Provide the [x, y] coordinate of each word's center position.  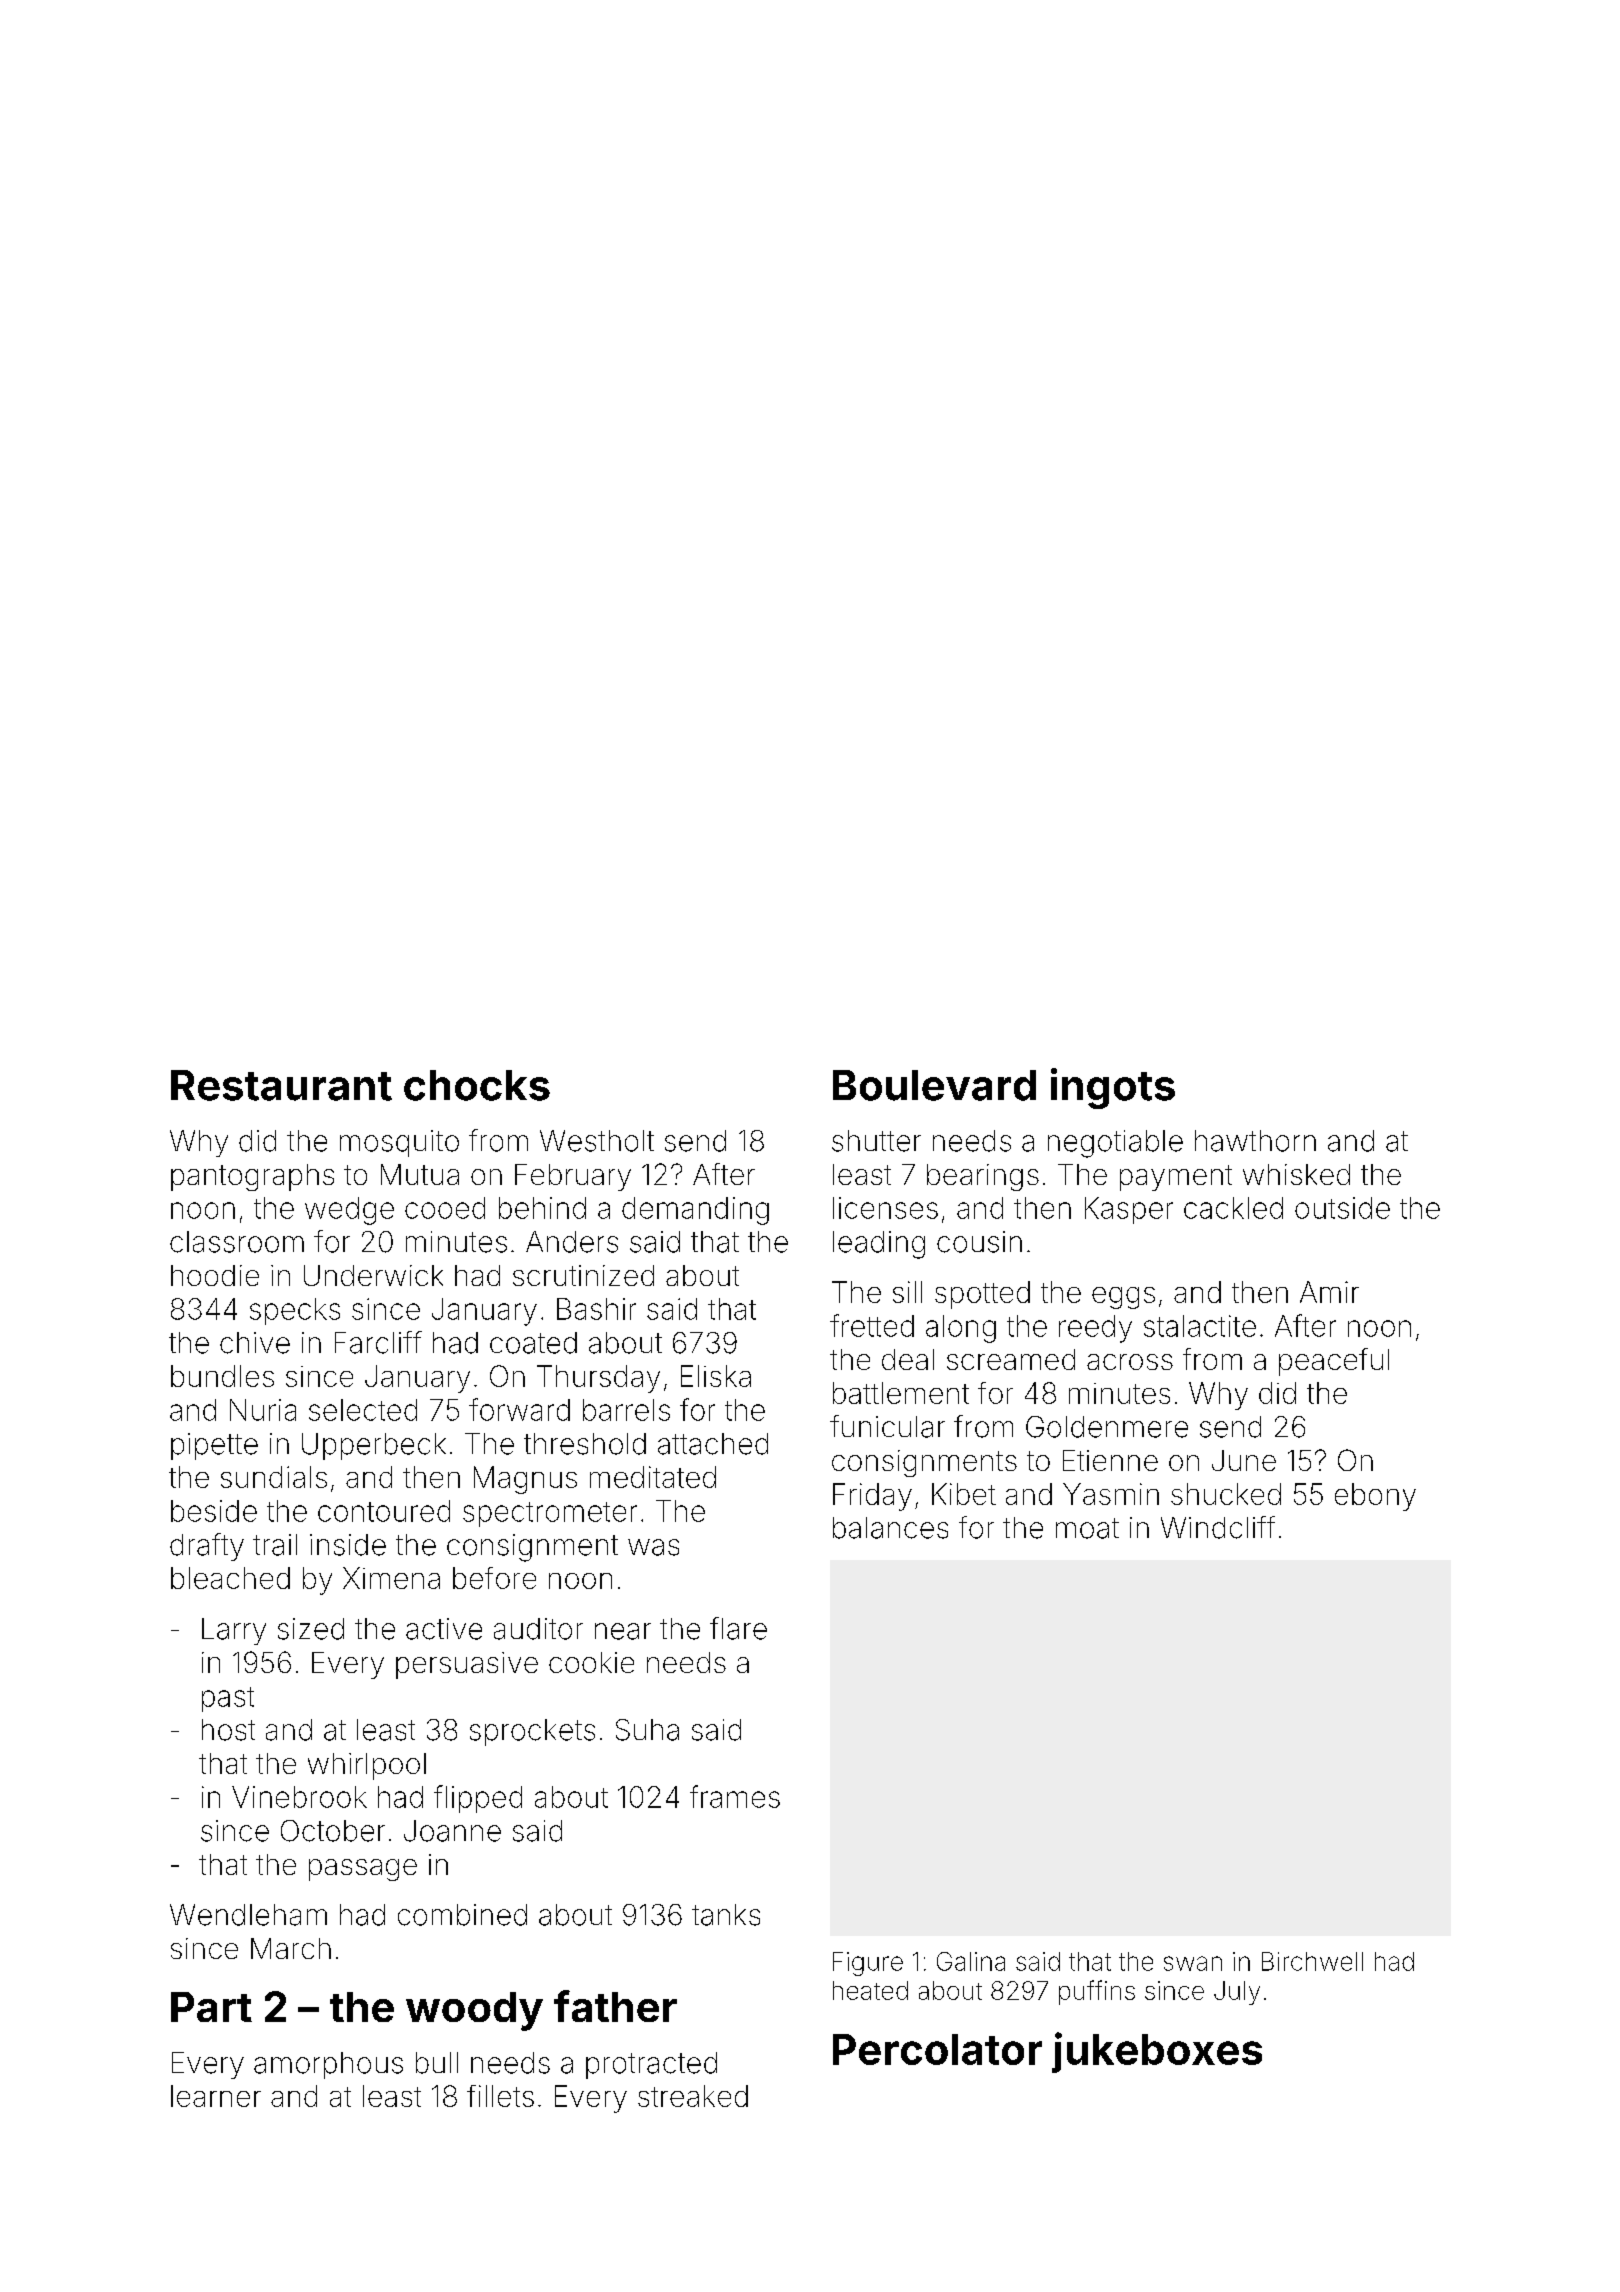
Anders [572, 1242]
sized [311, 1629]
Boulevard [934, 1085]
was [653, 1547]
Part [211, 2007]
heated [870, 1990]
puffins [1097, 1992]
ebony [1375, 1497]
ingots [1113, 1088]
